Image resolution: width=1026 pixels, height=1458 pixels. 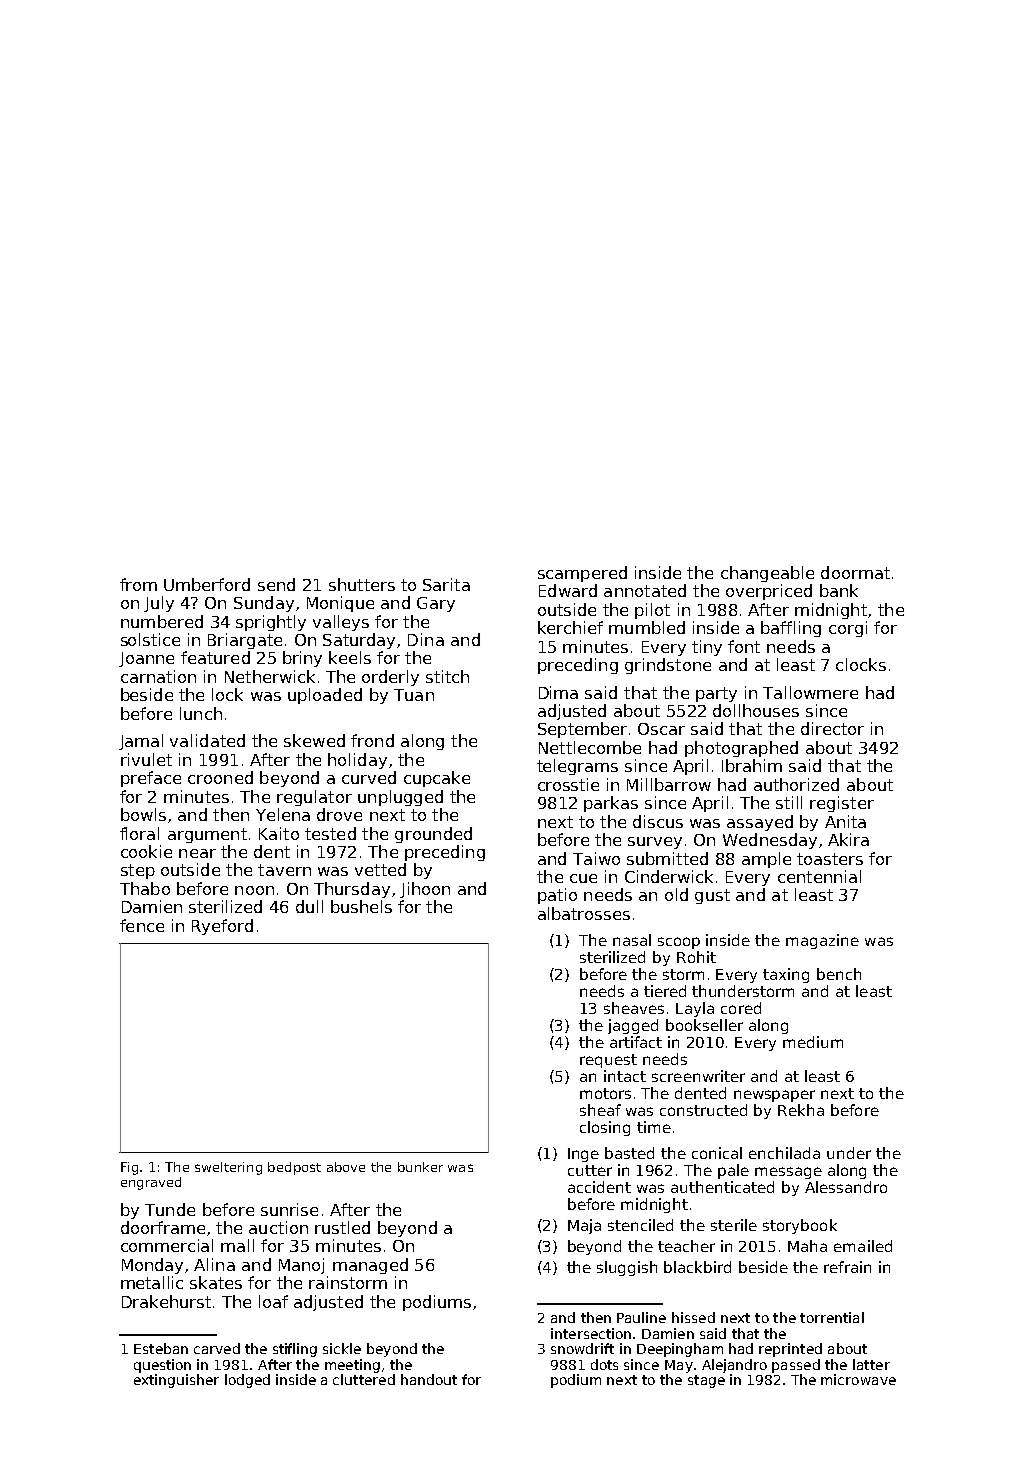 I want to click on carnation, so click(x=158, y=676).
